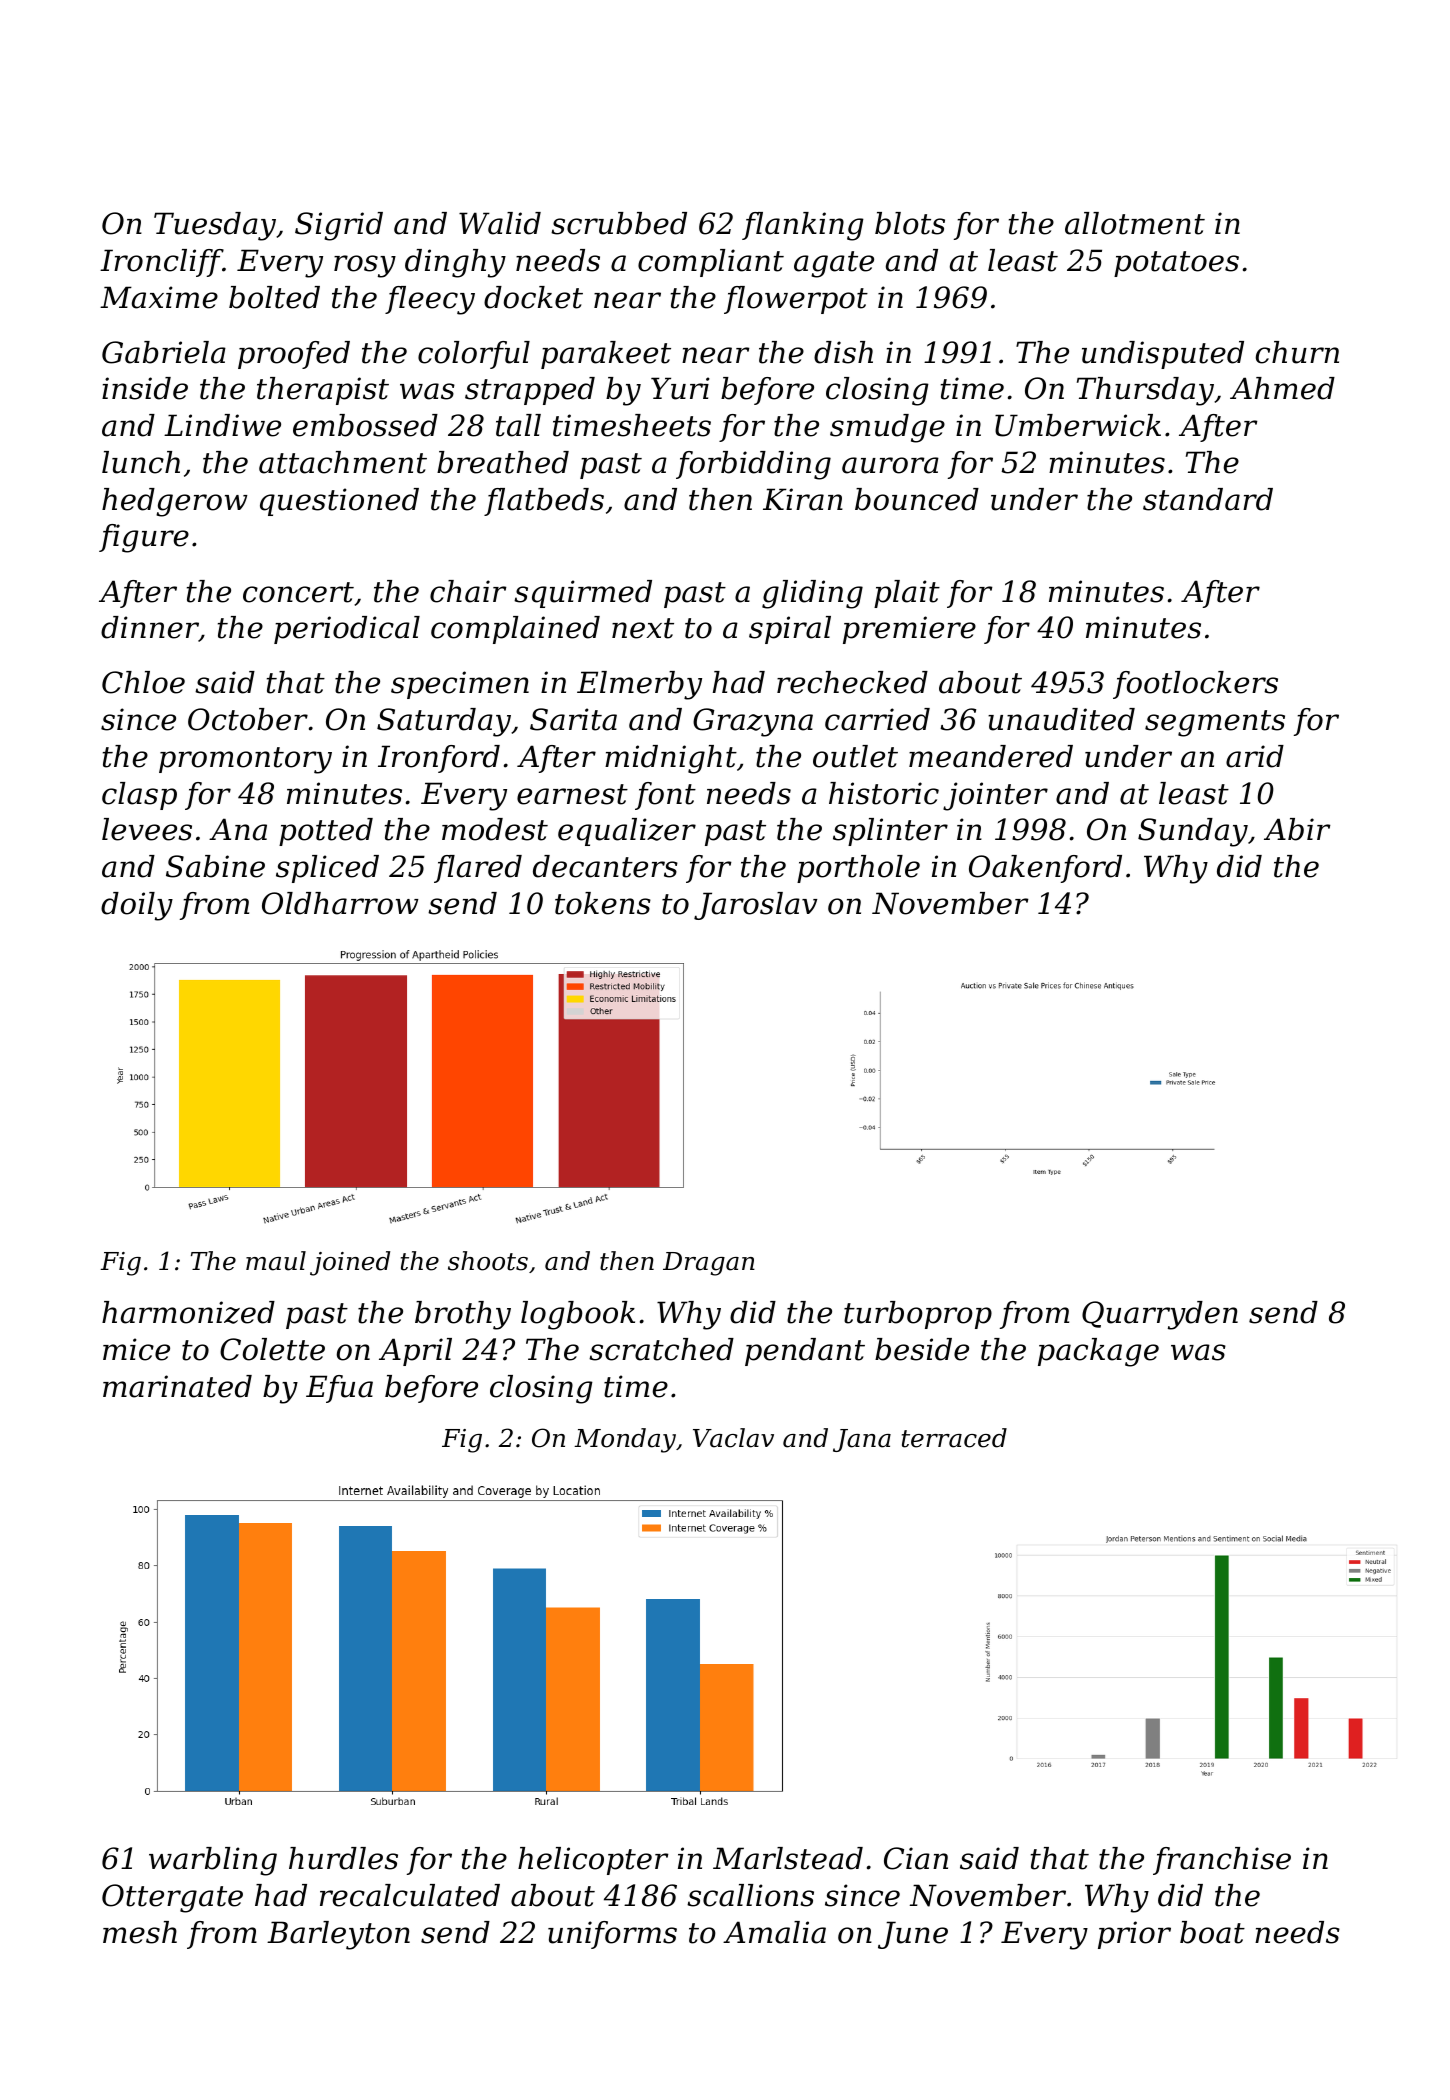 The width and height of the page is (1450, 2100). What do you see at coordinates (488, 1261) in the page?
I see `shoots` at bounding box center [488, 1261].
